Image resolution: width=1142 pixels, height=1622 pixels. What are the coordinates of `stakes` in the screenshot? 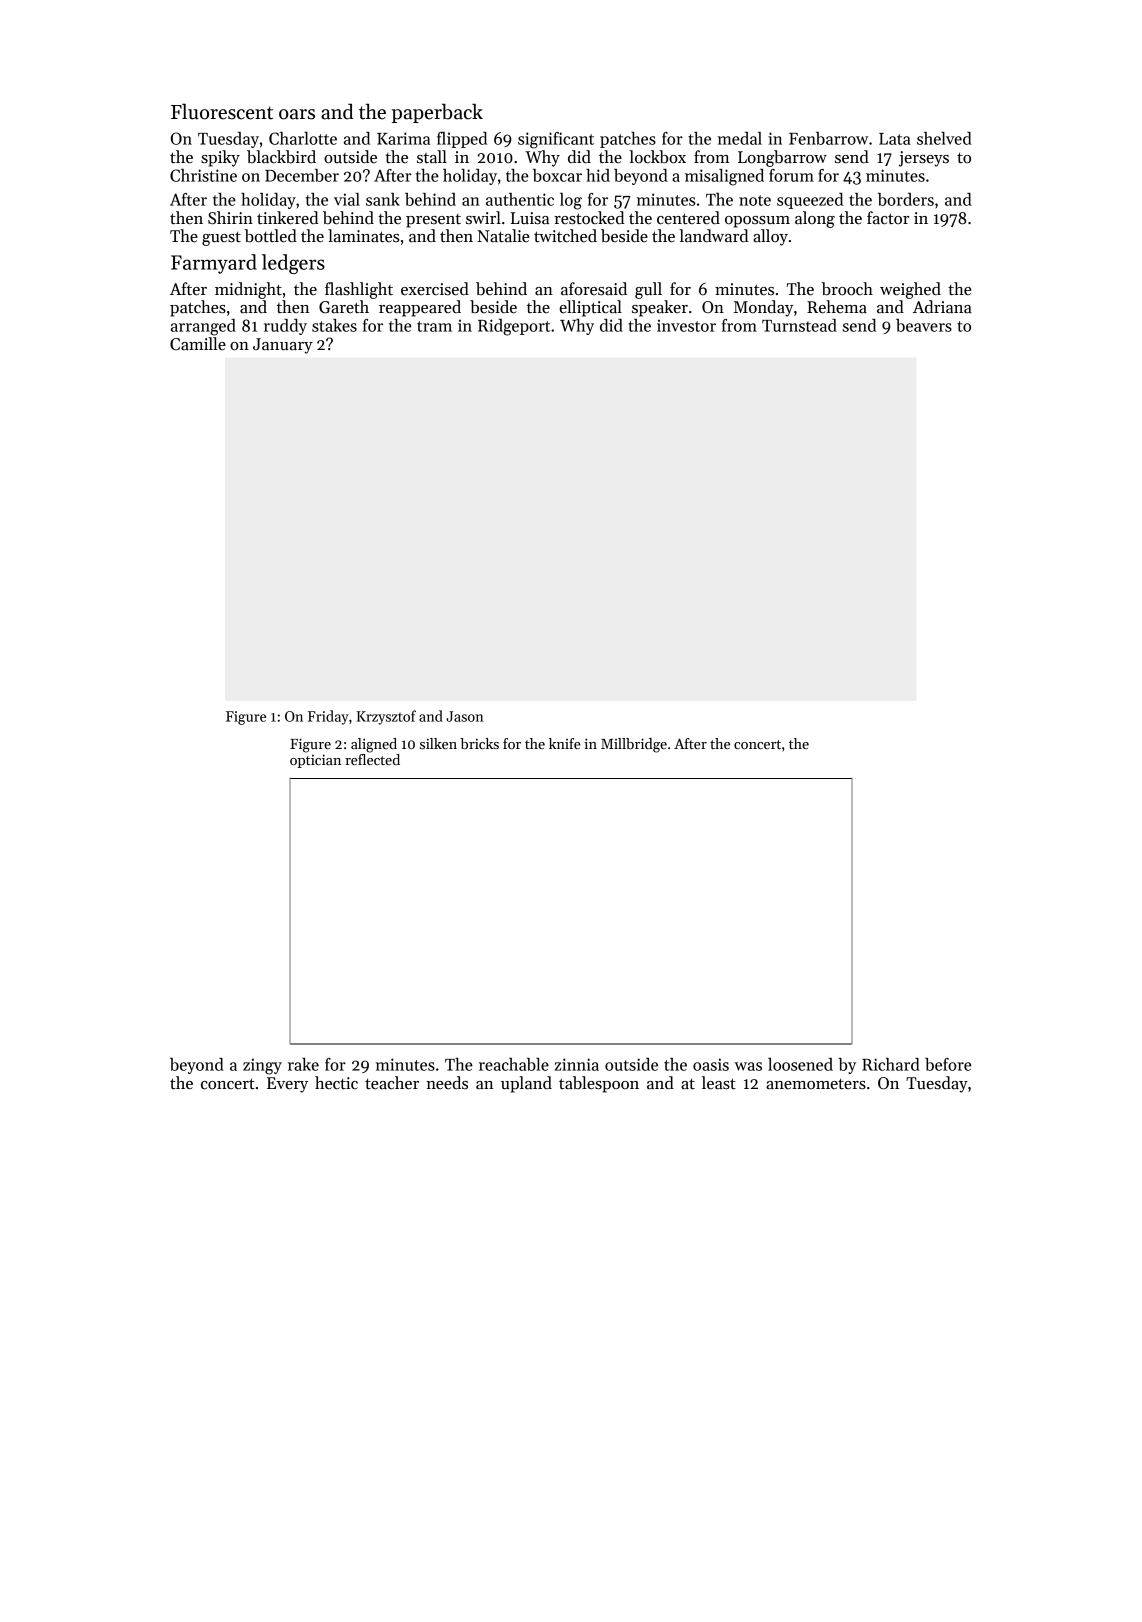 It's located at (334, 325).
